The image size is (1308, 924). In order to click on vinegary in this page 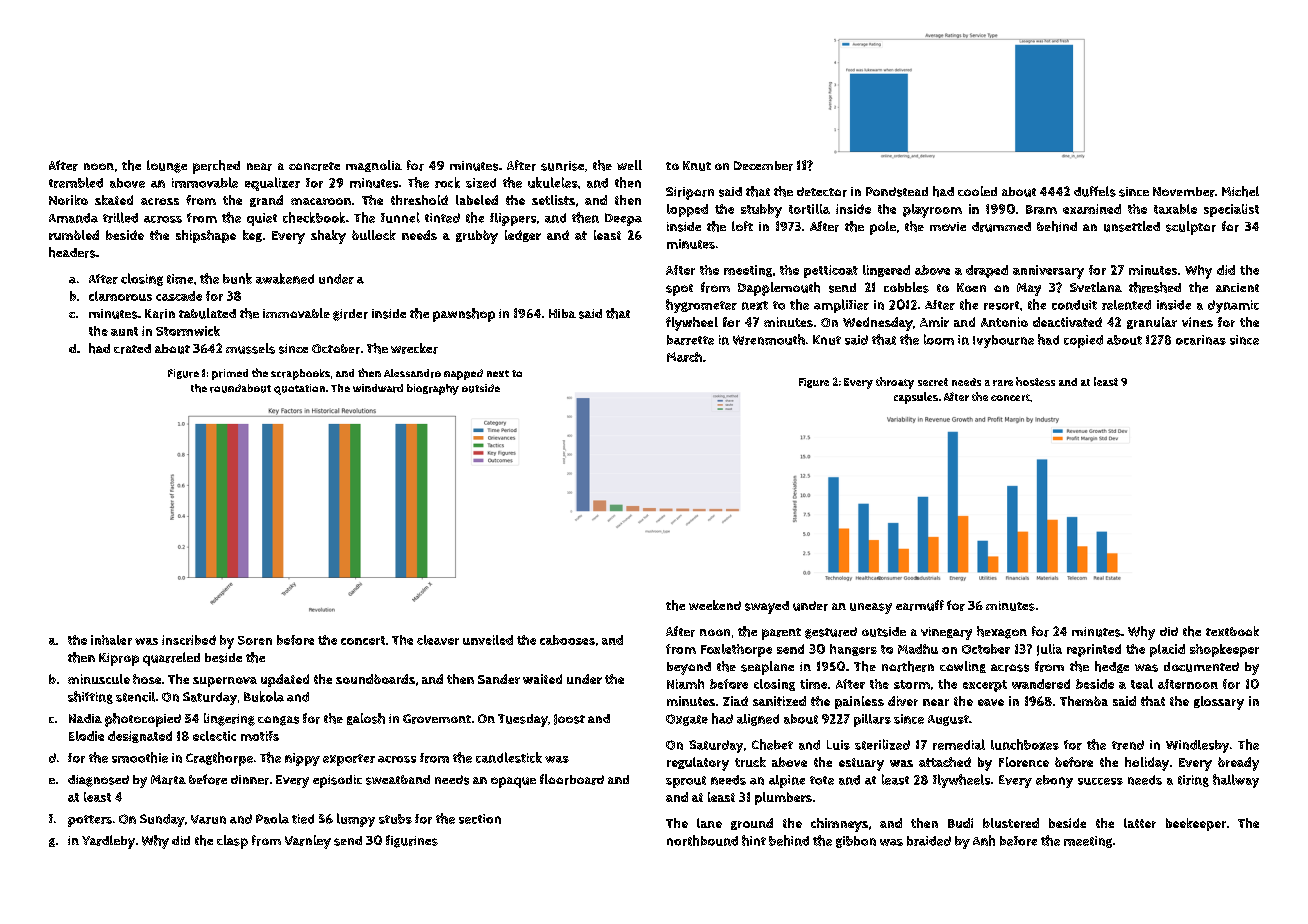, I will do `click(946, 633)`.
